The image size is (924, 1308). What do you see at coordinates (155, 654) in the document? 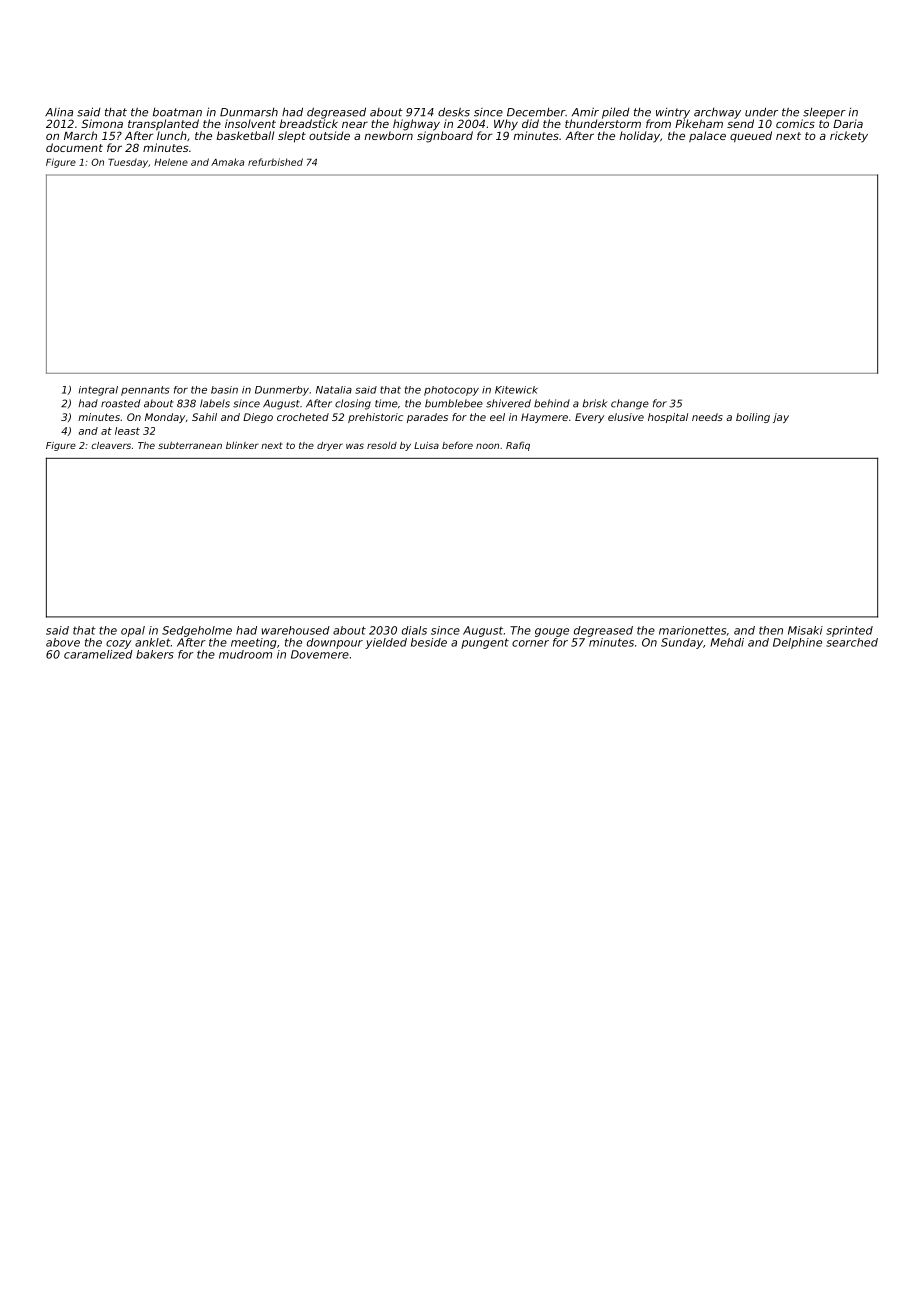
I see `bakers` at bounding box center [155, 654].
